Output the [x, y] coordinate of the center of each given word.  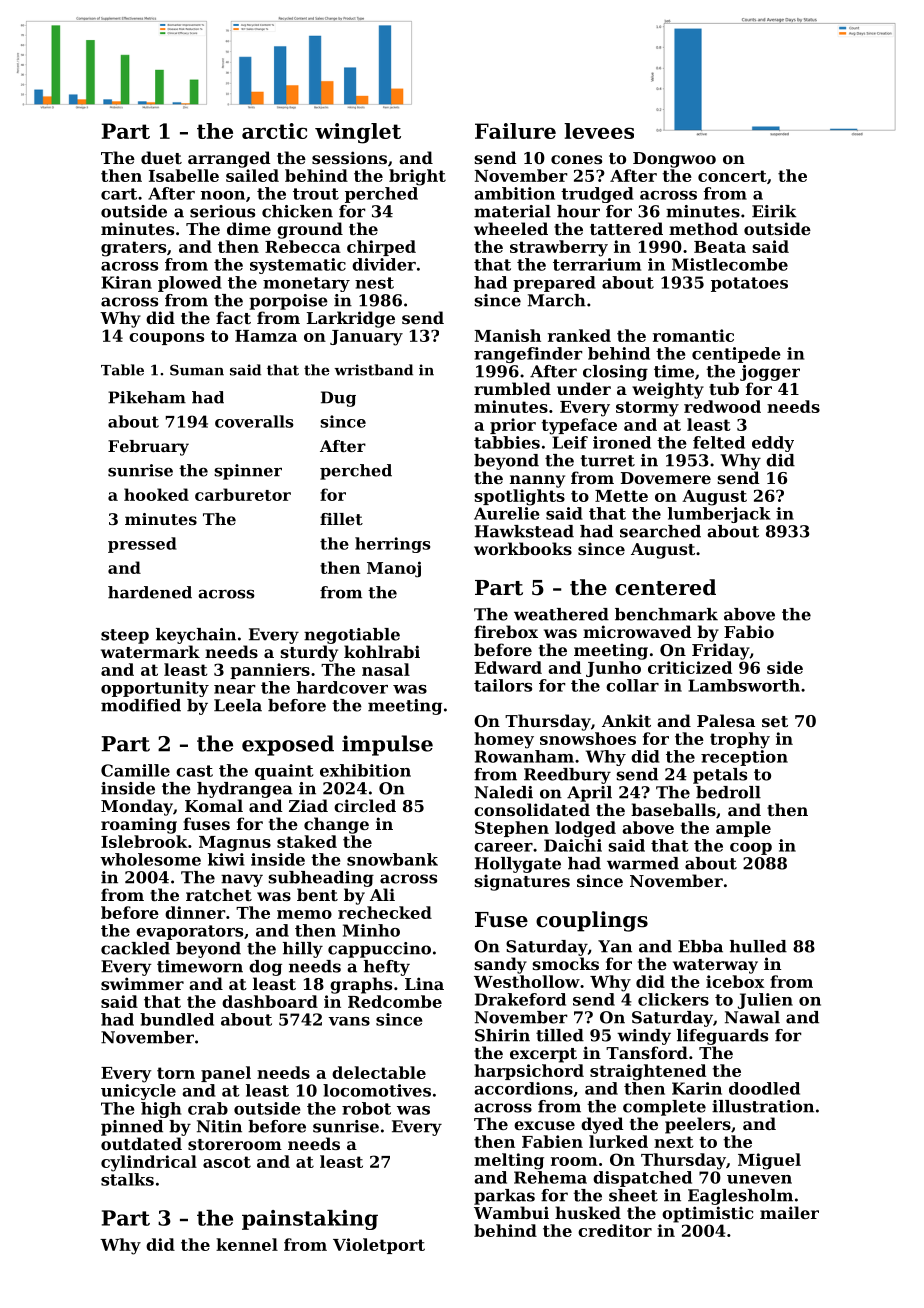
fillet [341, 519]
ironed [622, 442]
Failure [515, 131]
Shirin [502, 1035]
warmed [643, 863]
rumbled [512, 388]
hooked [156, 494]
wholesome [150, 859]
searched [660, 531]
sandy [501, 965]
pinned [132, 1128]
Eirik [774, 211]
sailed [252, 175]
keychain [196, 636]
